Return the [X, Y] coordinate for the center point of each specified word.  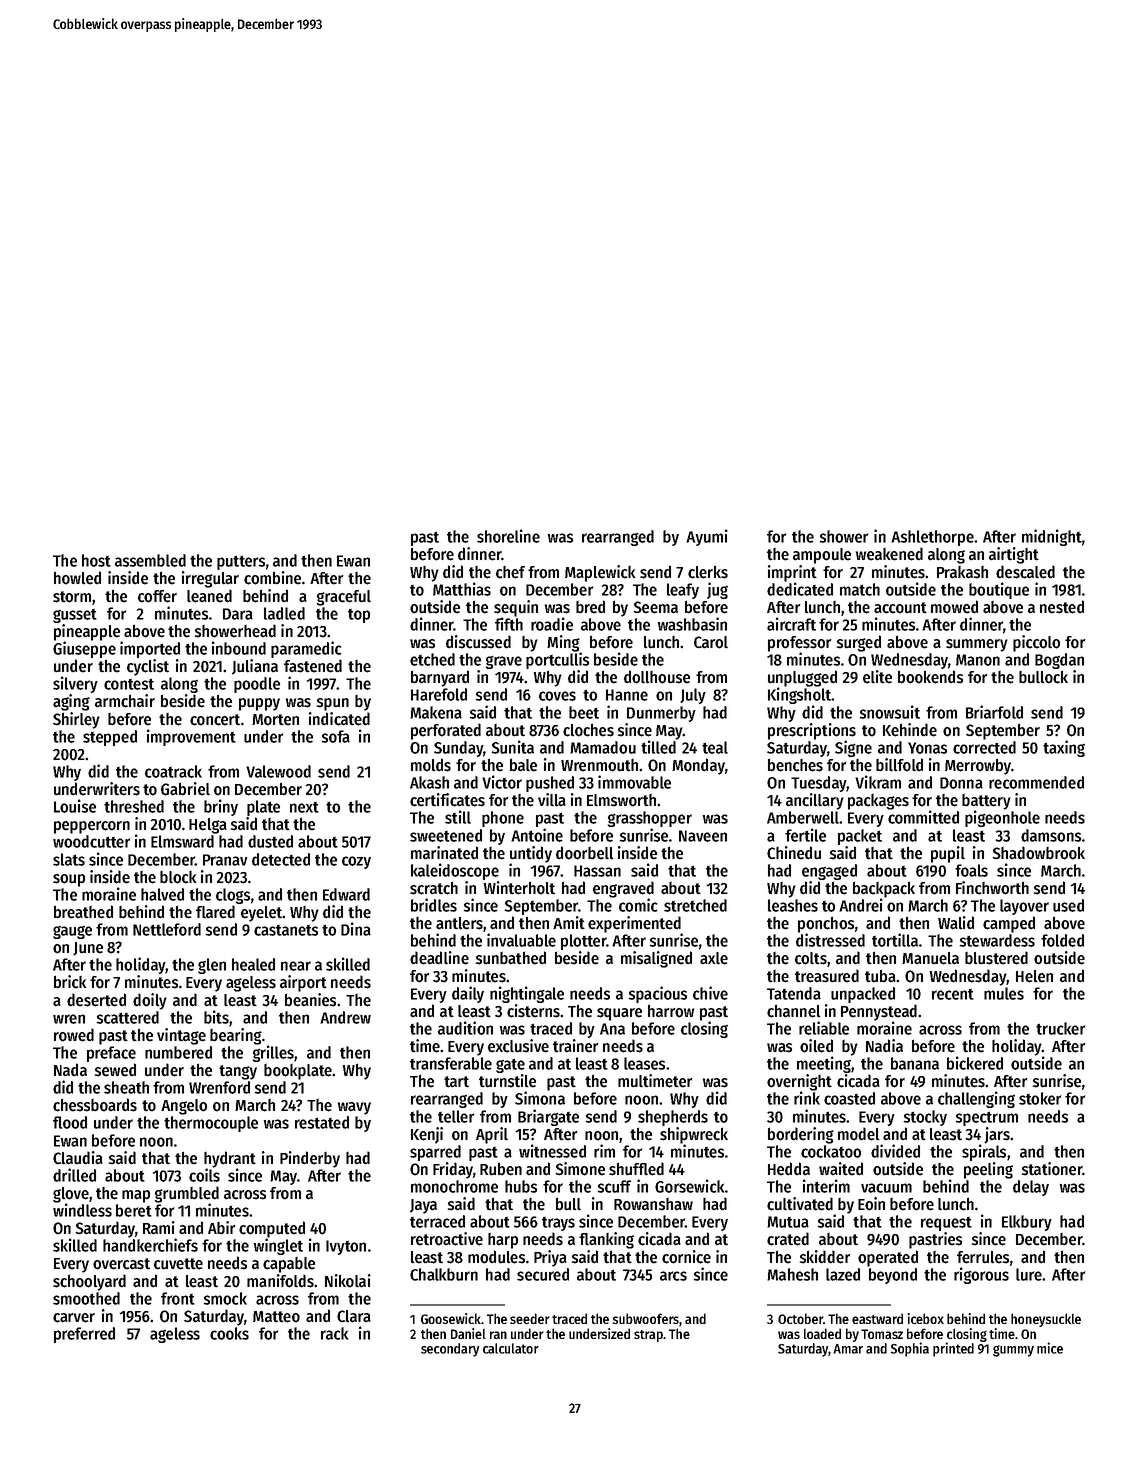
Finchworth [992, 888]
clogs [233, 896]
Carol [711, 642]
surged [859, 643]
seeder [530, 1318]
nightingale [527, 994]
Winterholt [519, 888]
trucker [1060, 1028]
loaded [822, 1333]
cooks [229, 1333]
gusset [75, 616]
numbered [178, 1052]
